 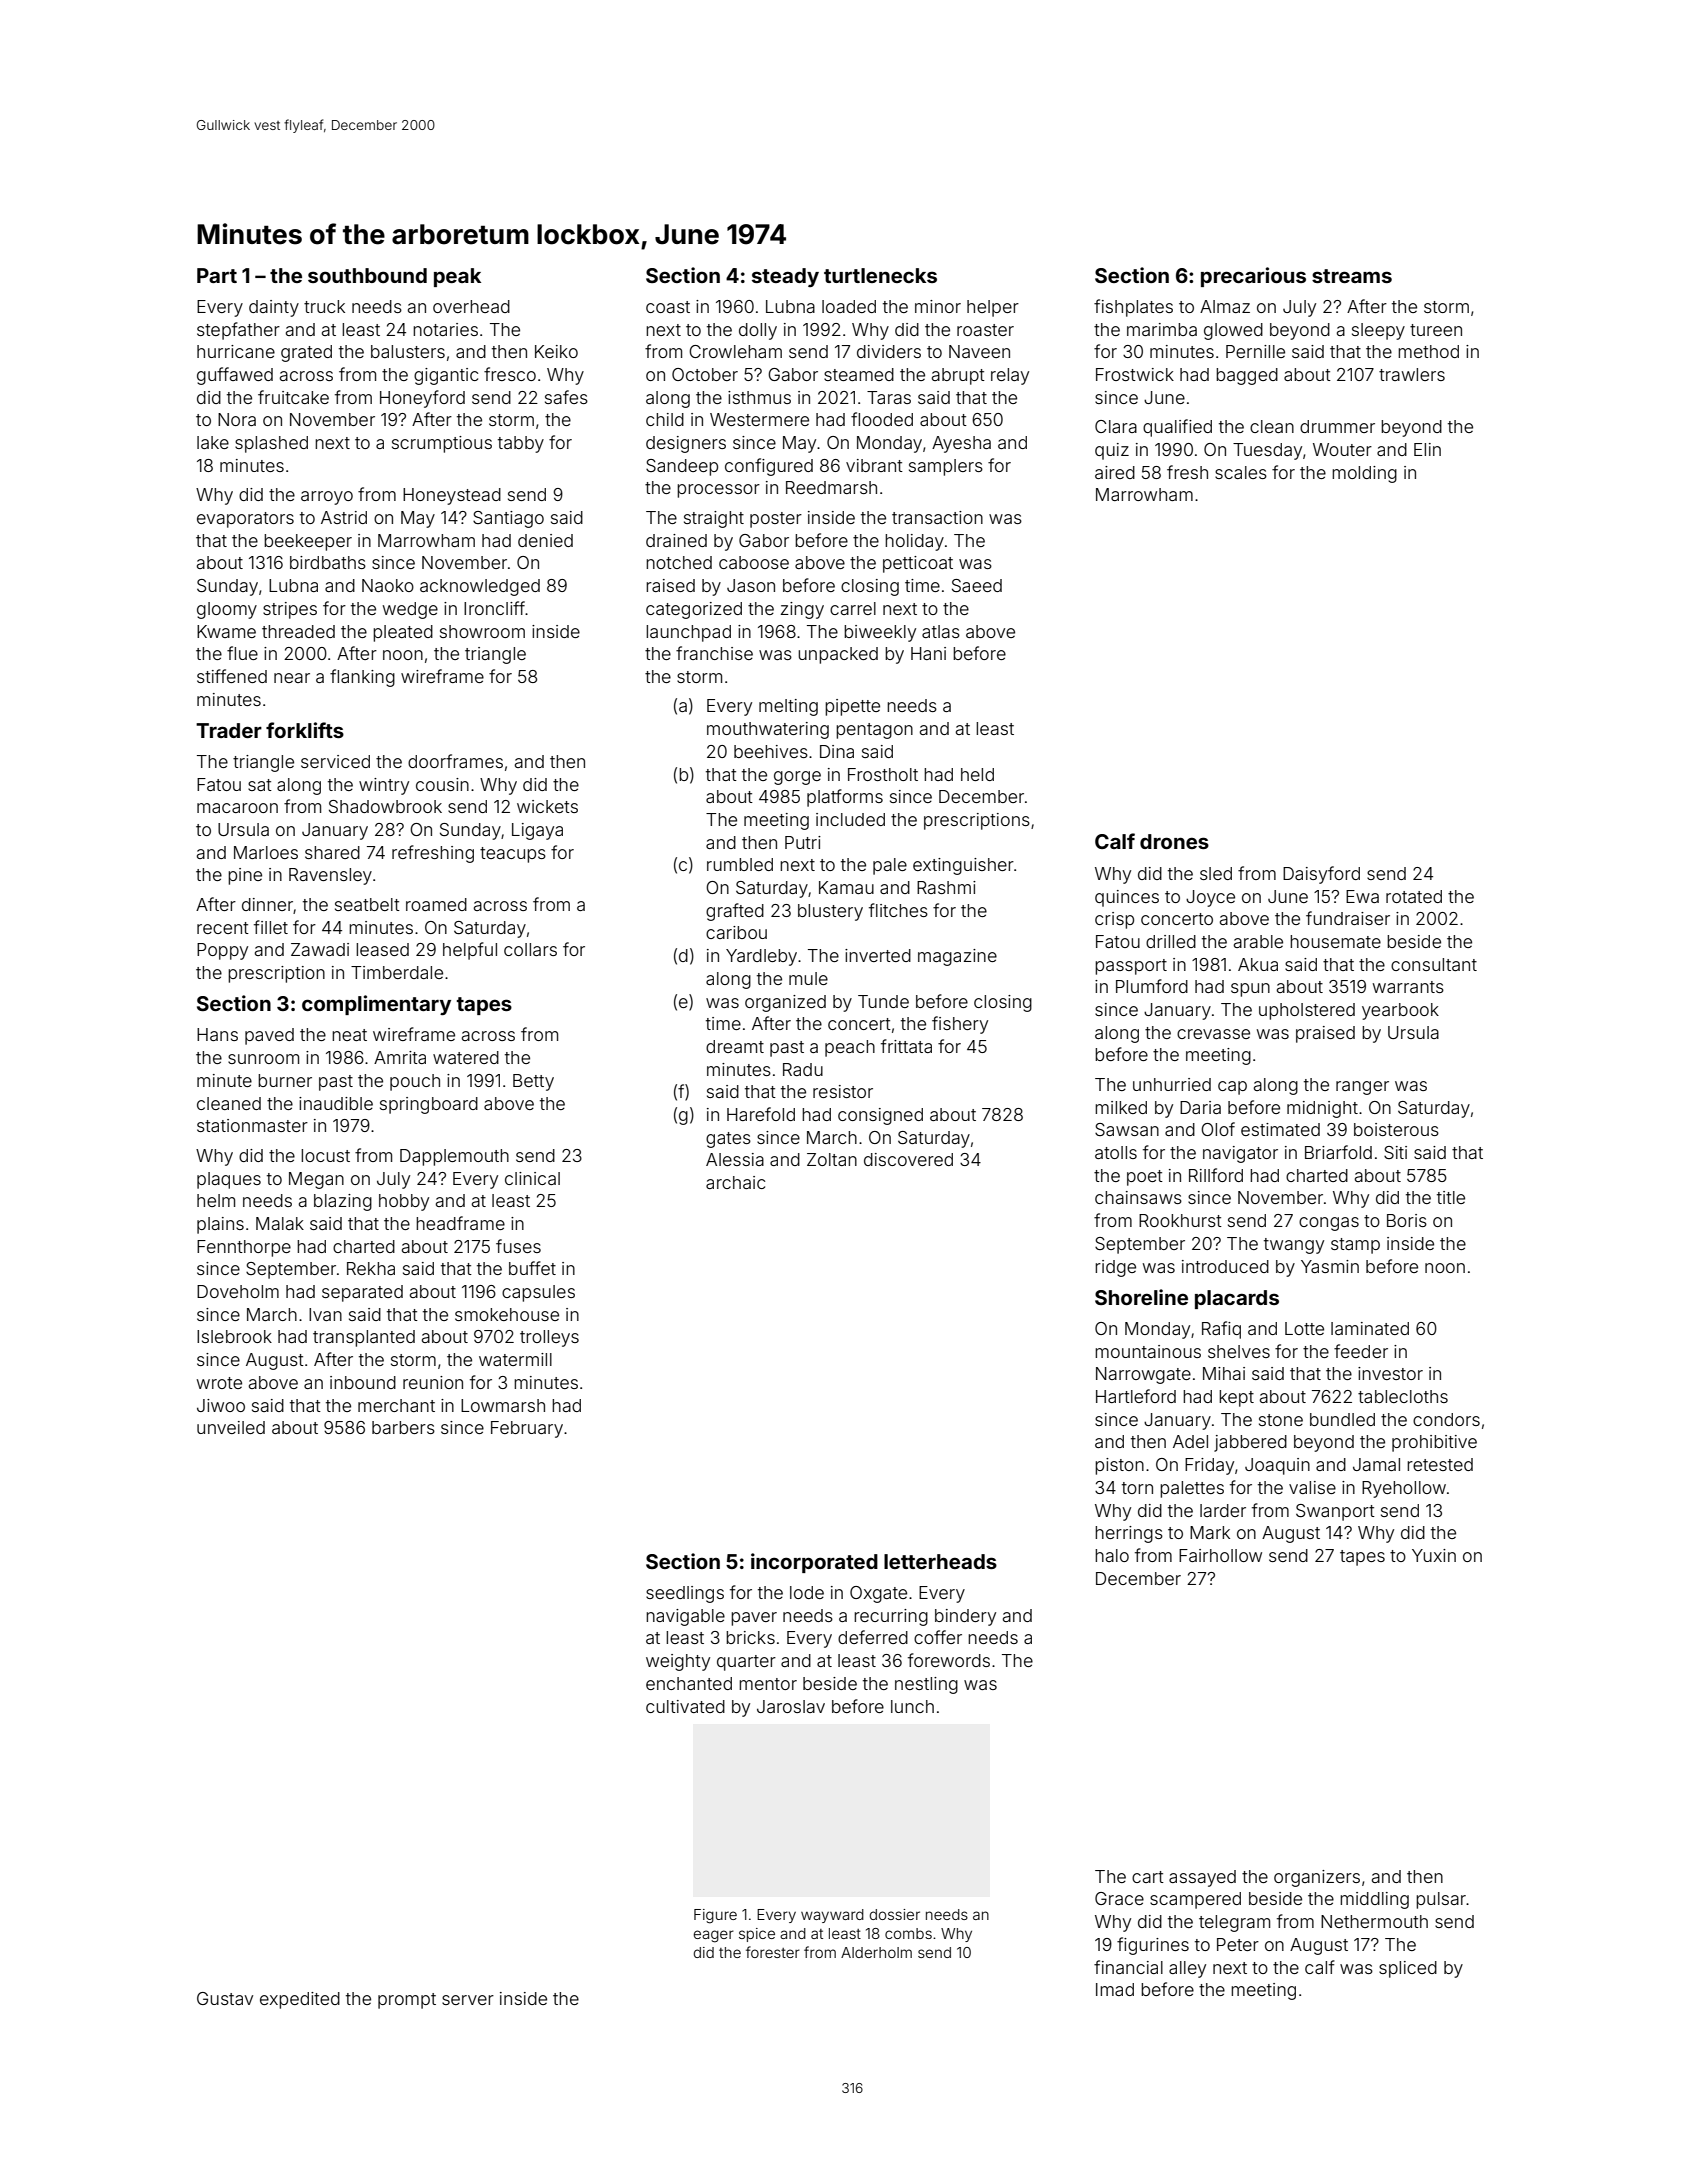 What do you see at coordinates (217, 275) in the page?
I see `Part` at bounding box center [217, 275].
